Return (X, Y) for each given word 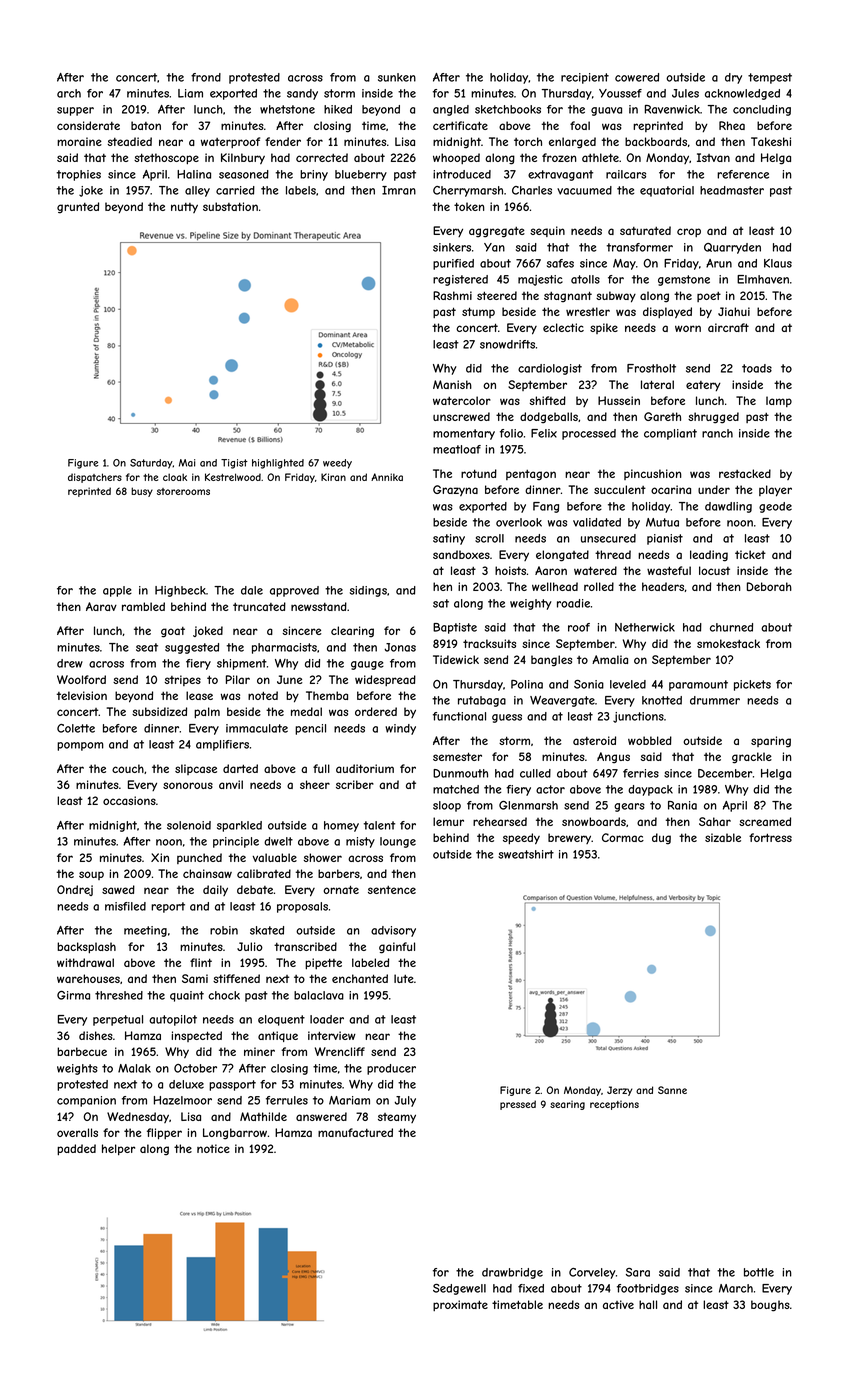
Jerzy (619, 1091)
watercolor (462, 400)
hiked (338, 109)
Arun (719, 263)
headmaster (732, 190)
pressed (518, 1105)
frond (206, 77)
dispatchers (95, 478)
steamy (397, 1118)
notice (213, 1148)
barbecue (82, 1051)
